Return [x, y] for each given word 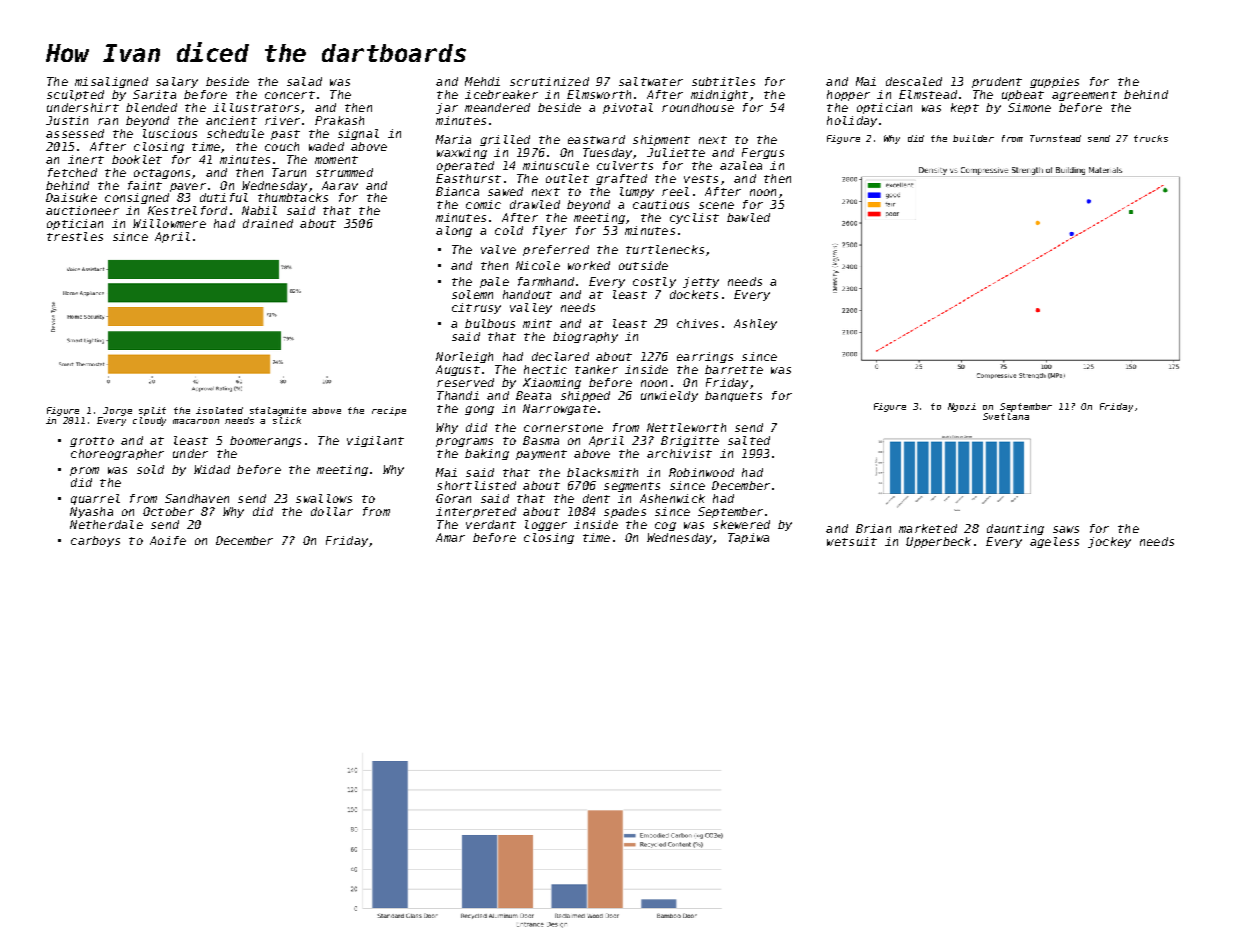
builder [973, 138]
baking [487, 454]
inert [86, 159]
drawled [535, 204]
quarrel [95, 499]
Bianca [457, 191]
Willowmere [169, 223]
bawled [748, 217]
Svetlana [1006, 416]
